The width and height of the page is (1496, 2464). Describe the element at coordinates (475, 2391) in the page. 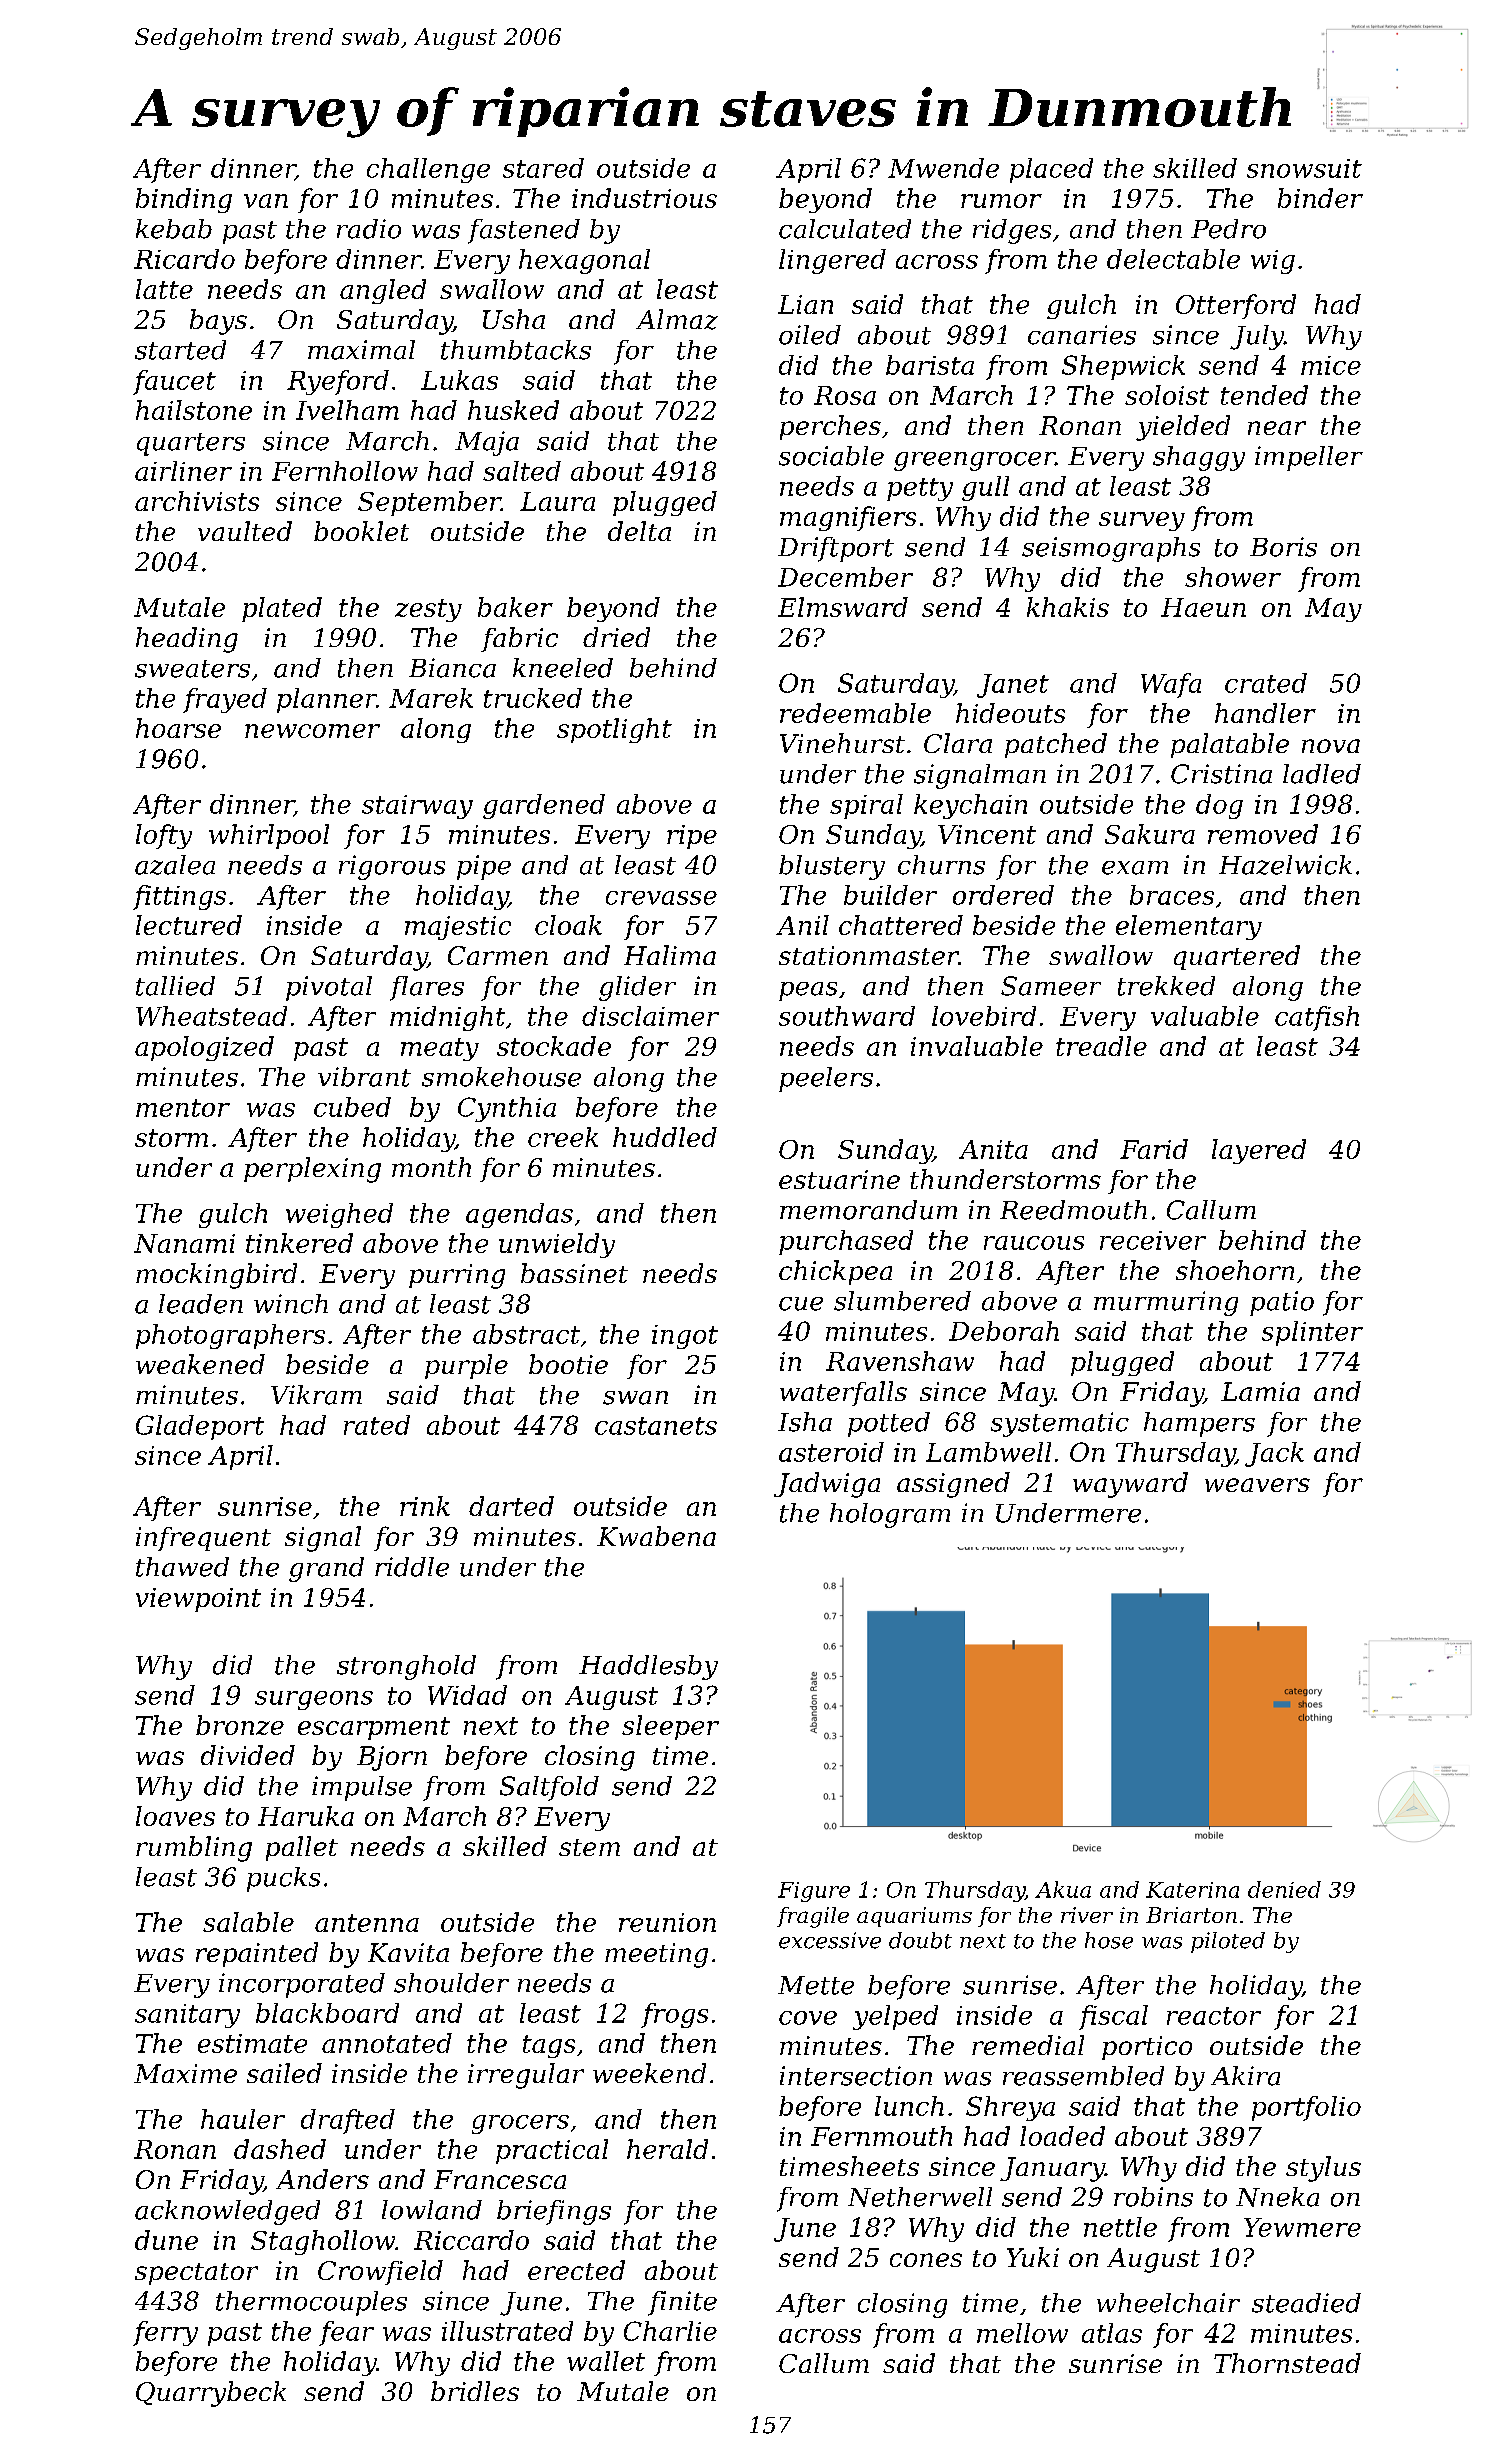

I see `bridles` at that location.
